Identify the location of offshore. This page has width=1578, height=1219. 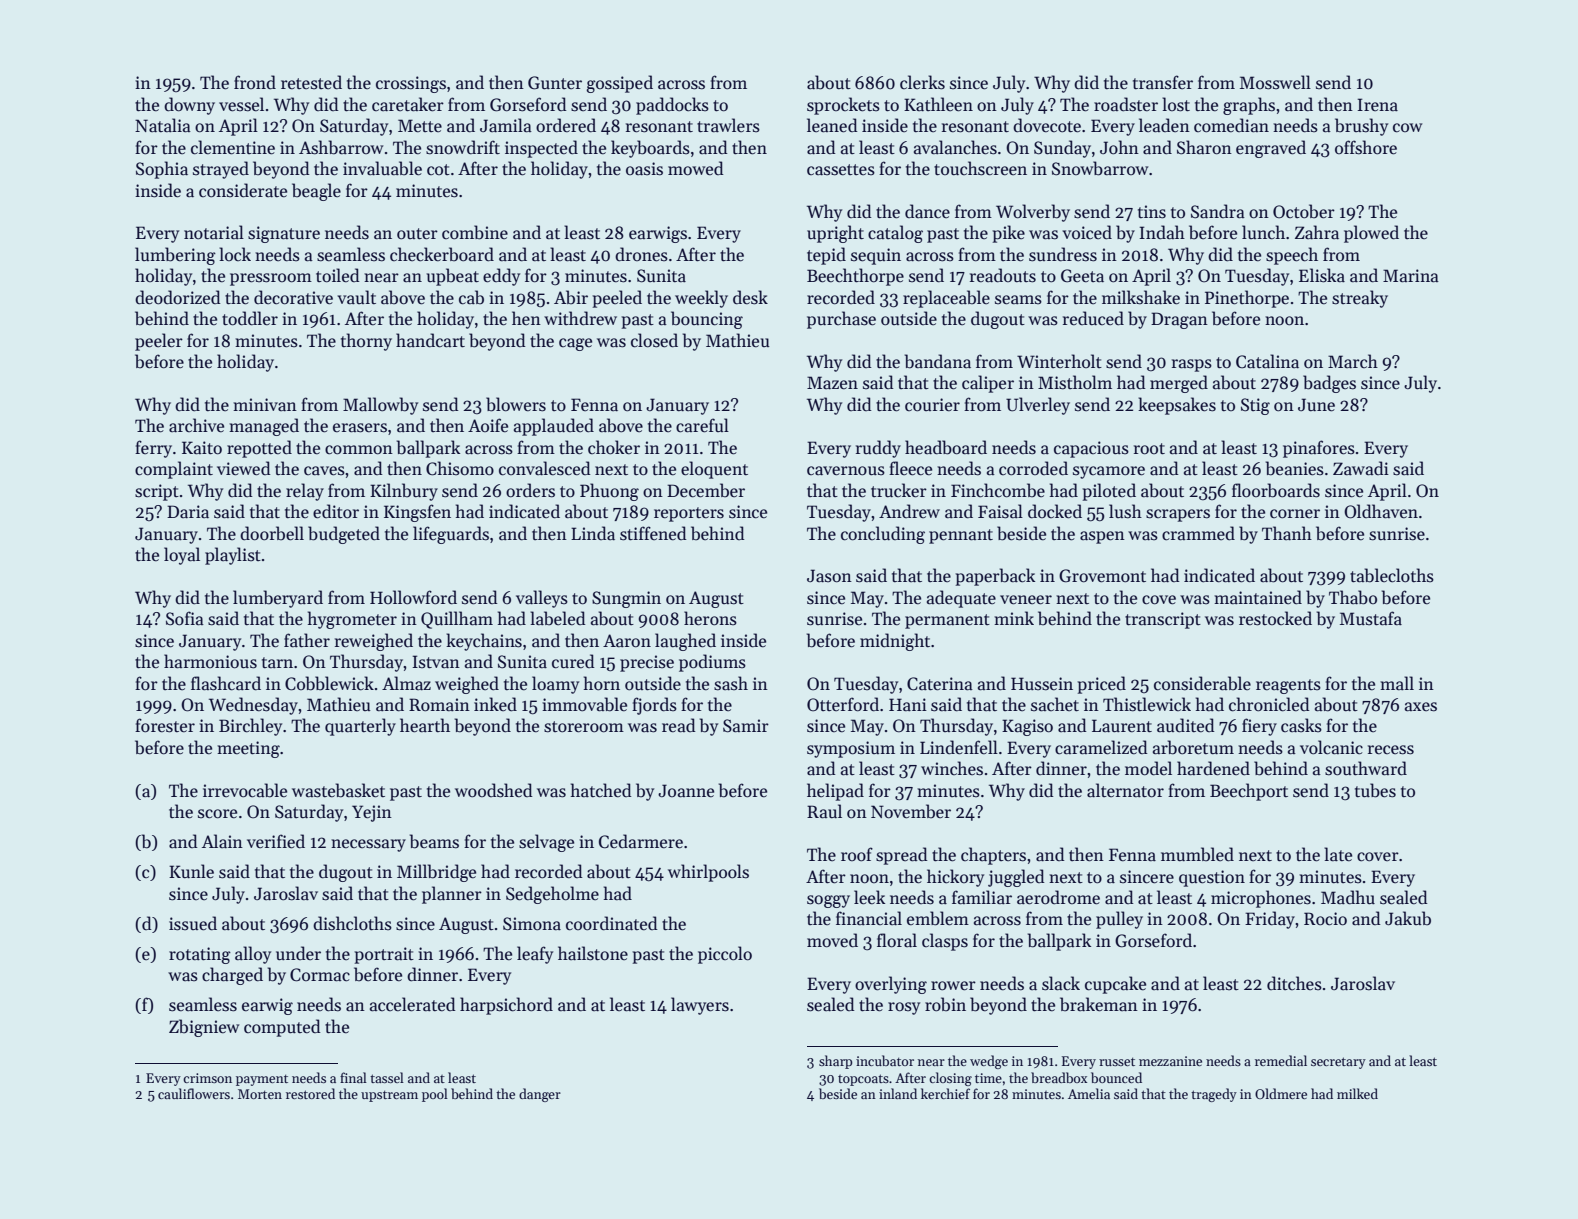
(1366, 147).
